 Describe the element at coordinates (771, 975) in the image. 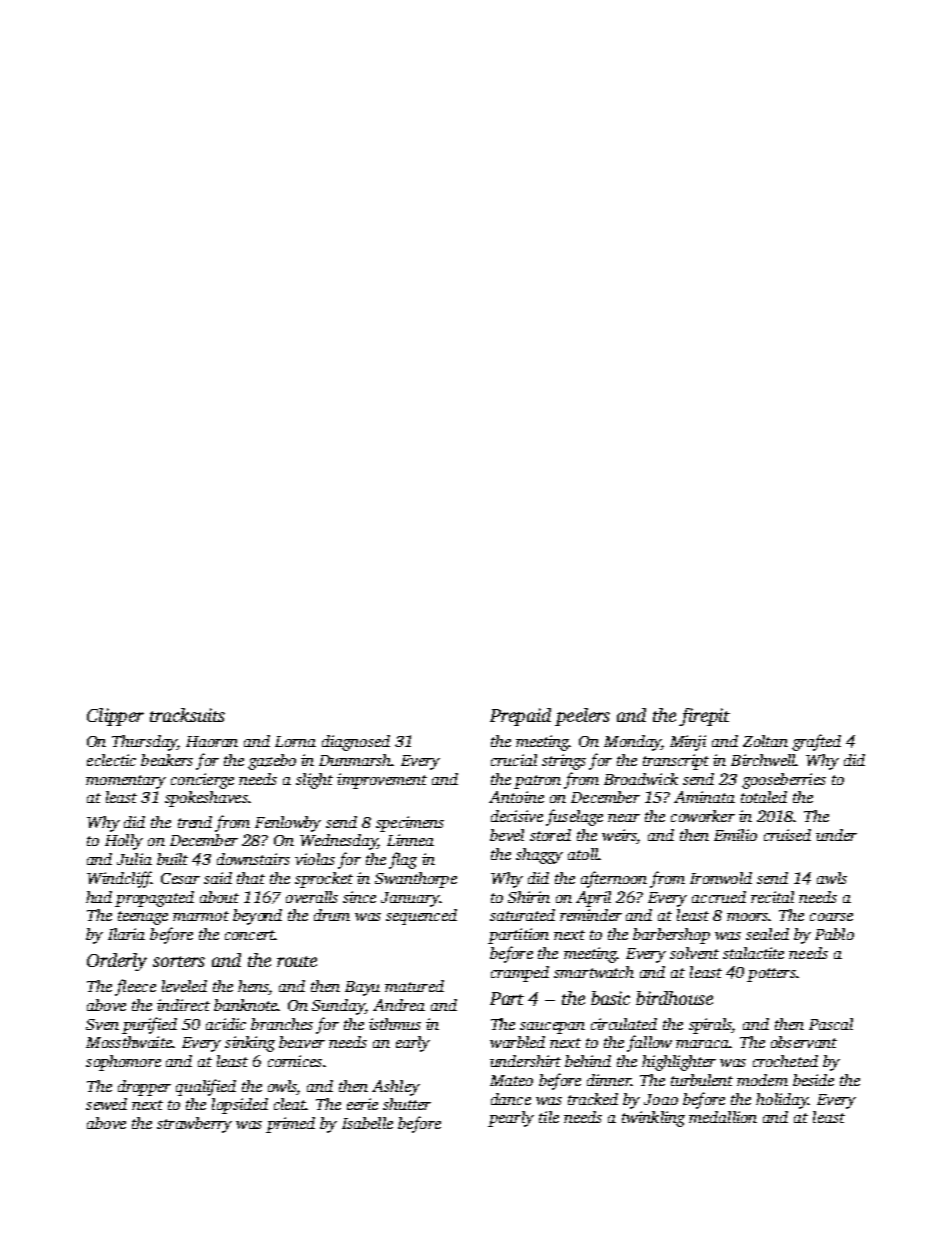

I see `potters` at that location.
